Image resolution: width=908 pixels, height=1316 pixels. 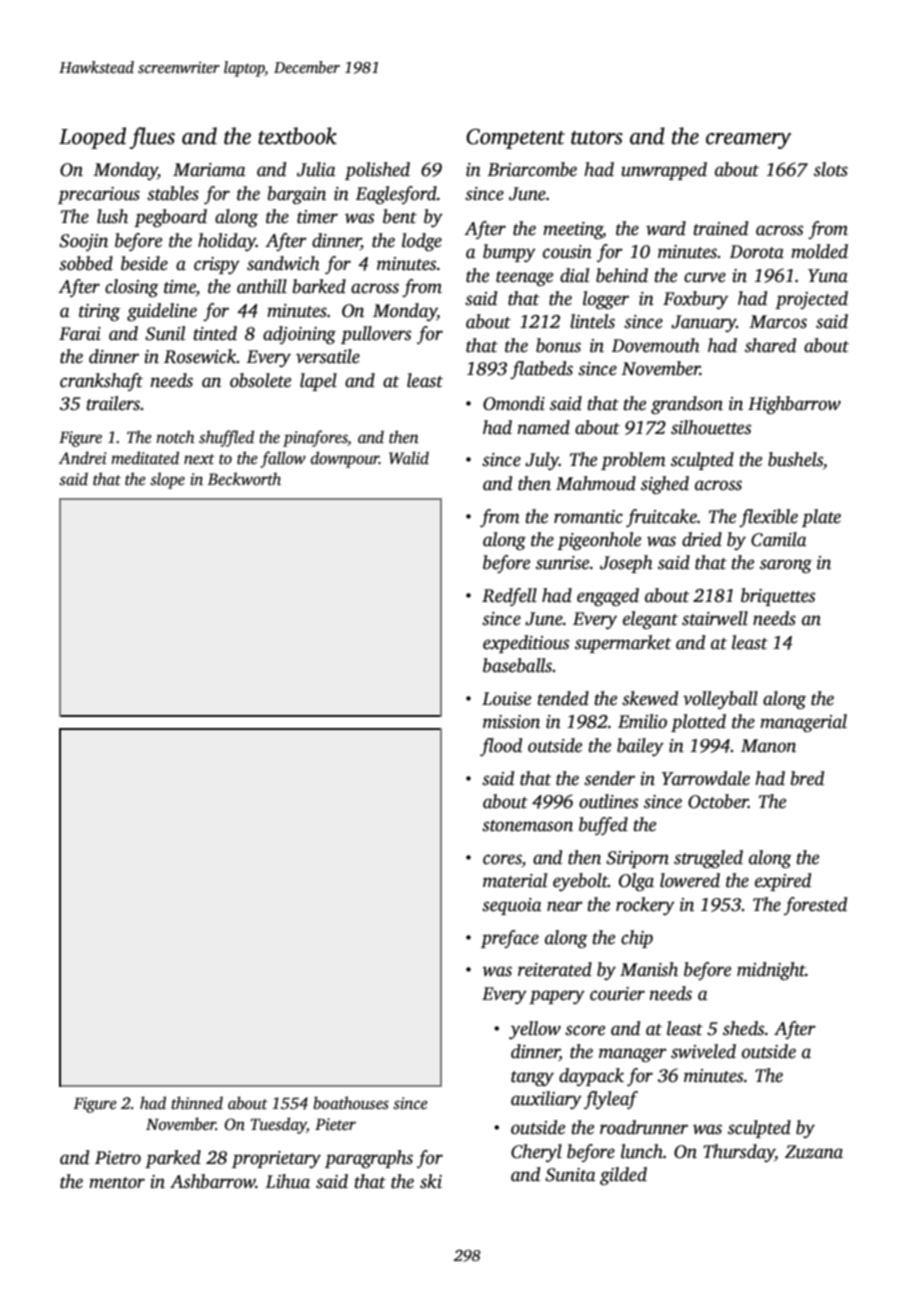 What do you see at coordinates (532, 1078) in the page?
I see `tangy` at bounding box center [532, 1078].
